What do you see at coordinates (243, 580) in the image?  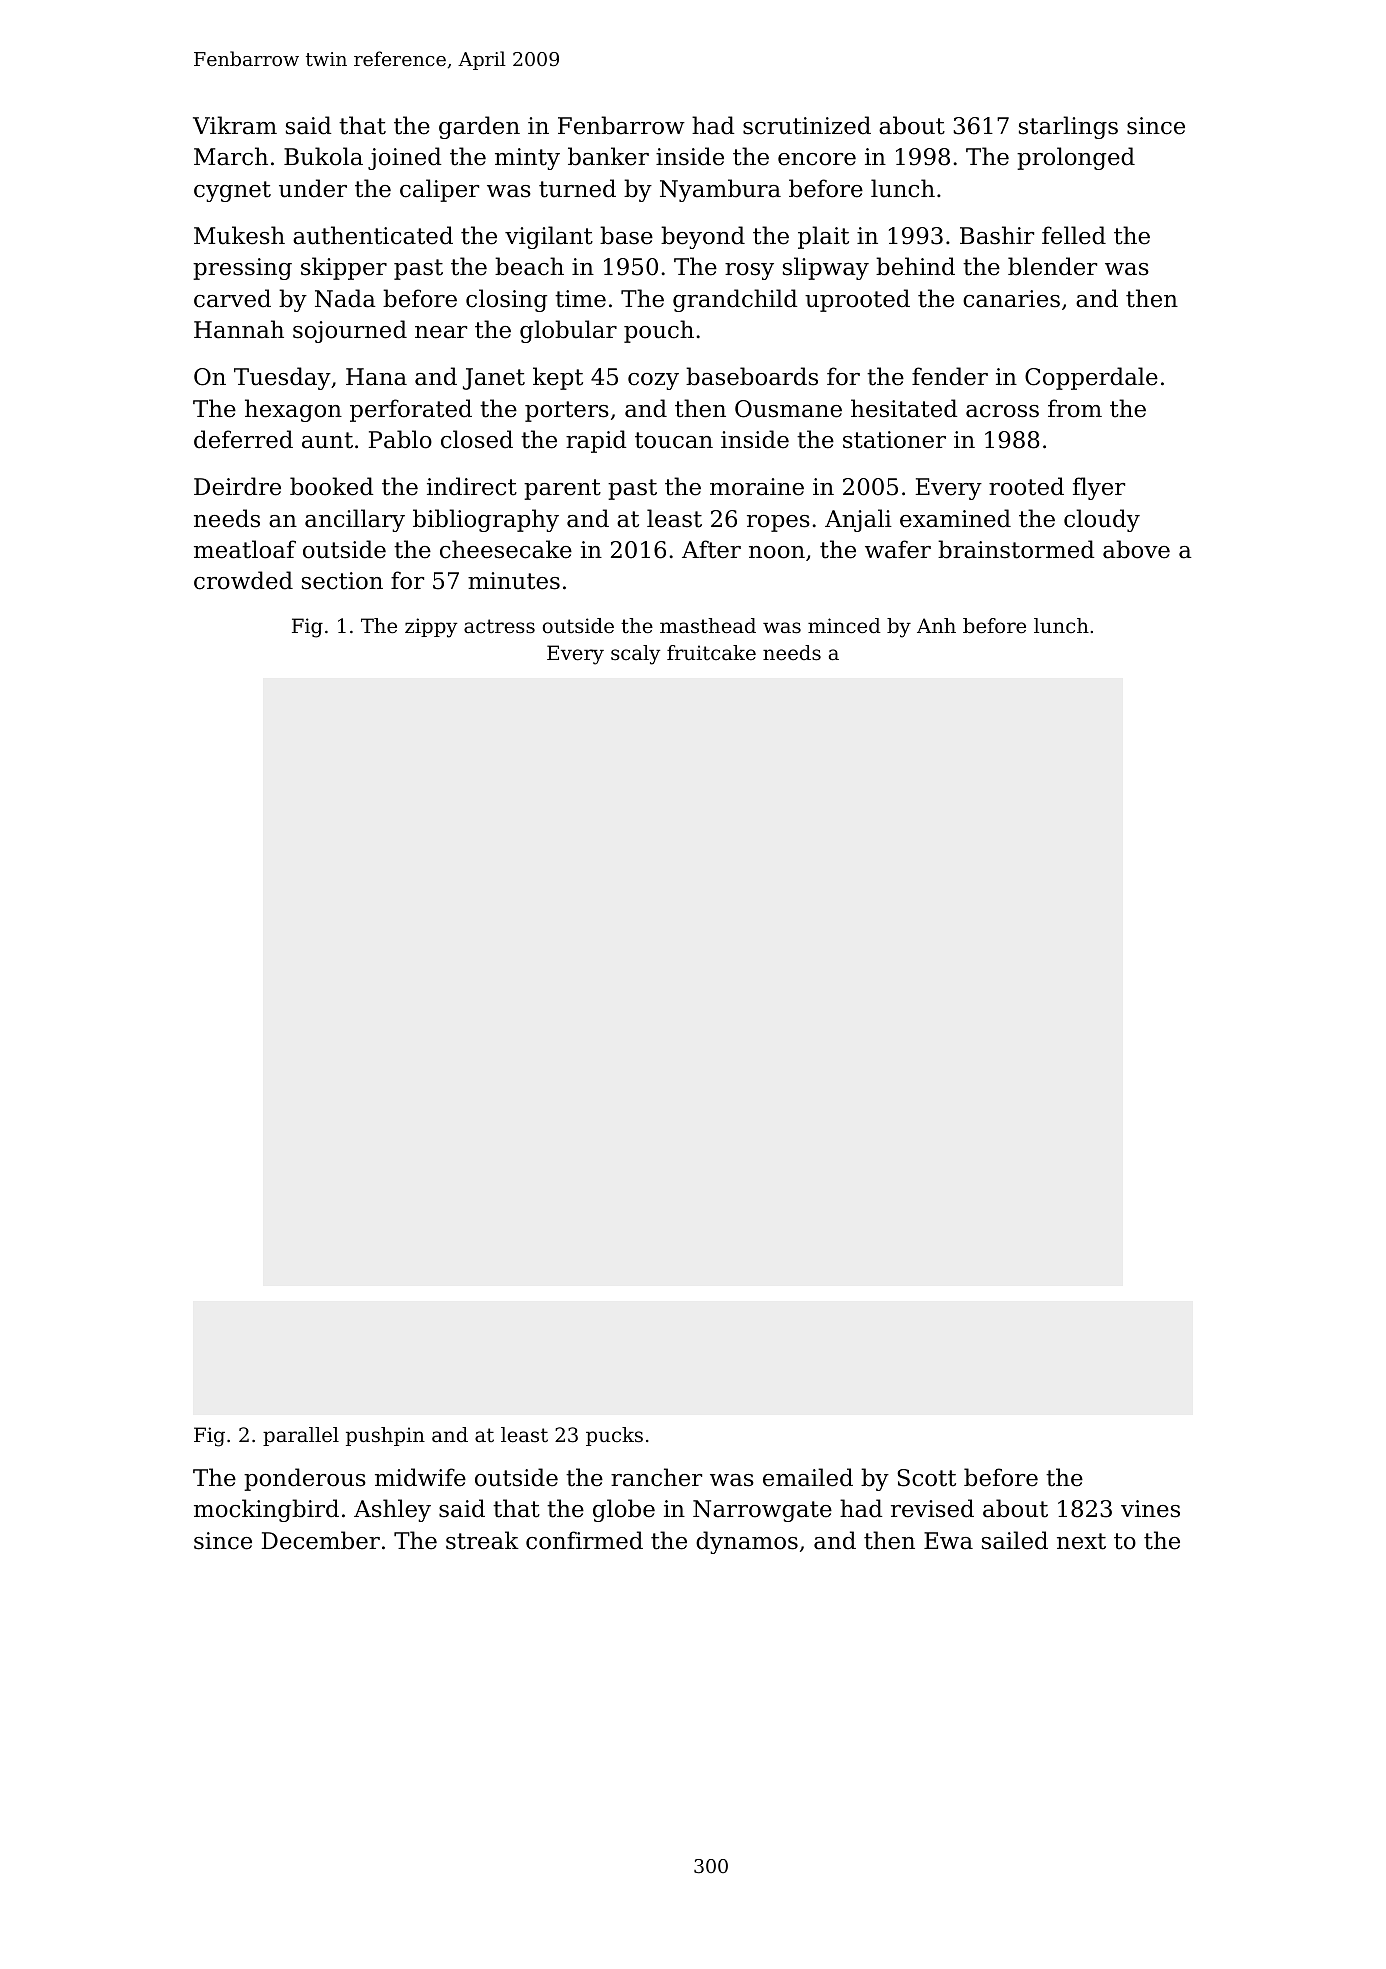 I see `crowded` at bounding box center [243, 580].
